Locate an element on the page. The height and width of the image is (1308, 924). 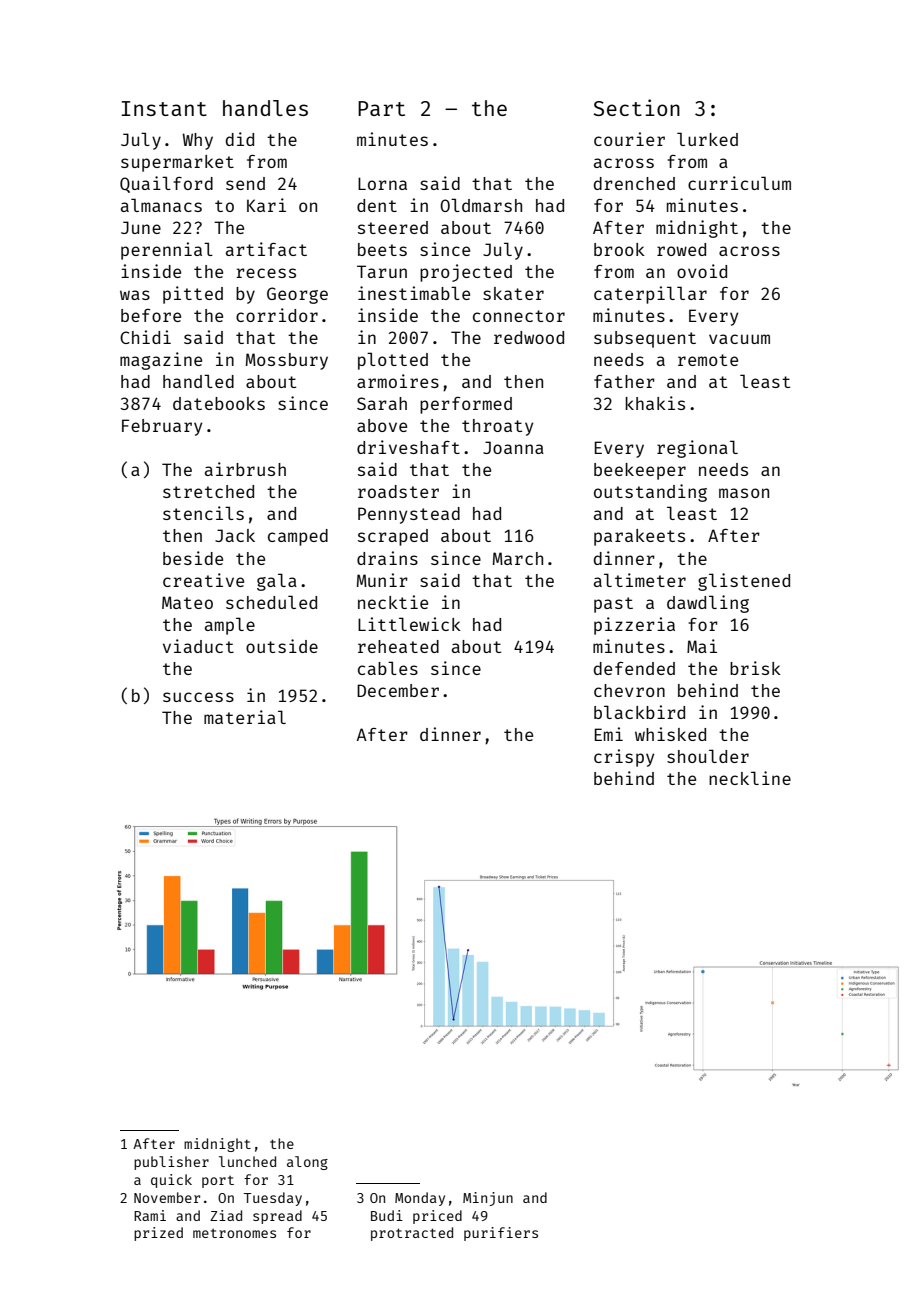
along is located at coordinates (307, 1163).
